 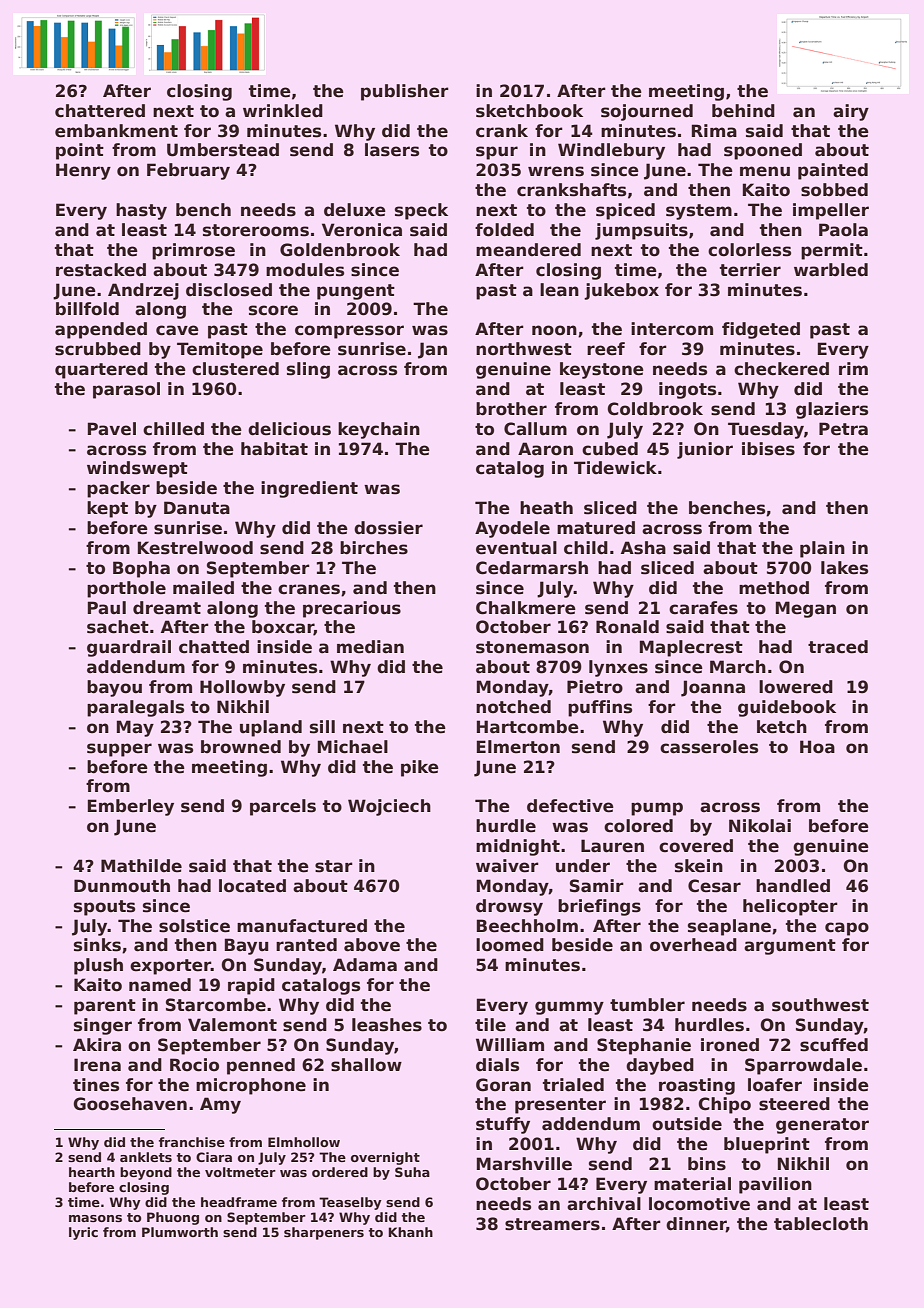 I want to click on Paola, so click(x=843, y=230).
